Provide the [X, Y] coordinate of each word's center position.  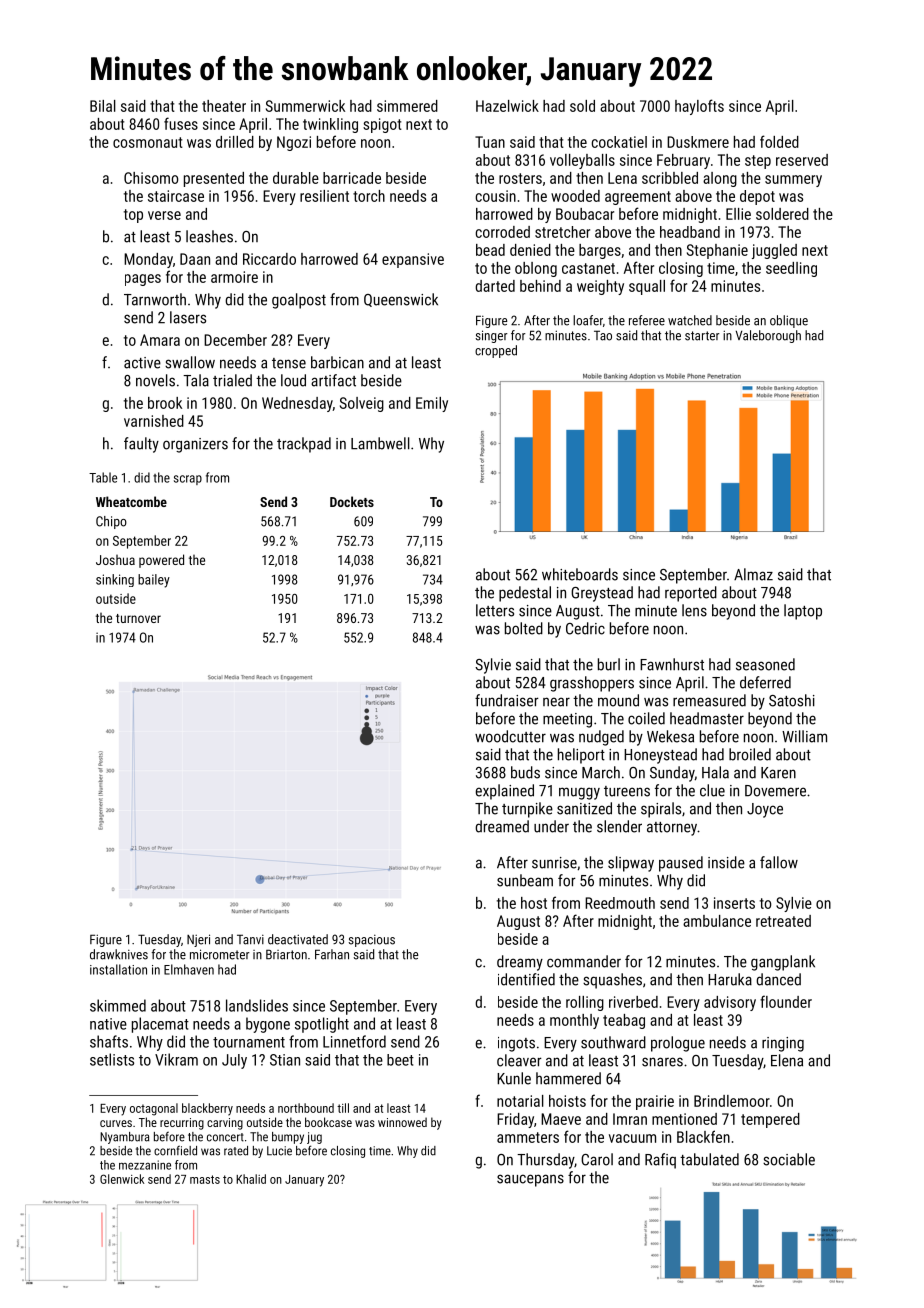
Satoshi [792, 700]
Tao [603, 335]
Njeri [198, 940]
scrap [188, 480]
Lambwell [380, 443]
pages [143, 280]
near [556, 702]
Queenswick [401, 300]
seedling [791, 269]
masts [205, 1179]
